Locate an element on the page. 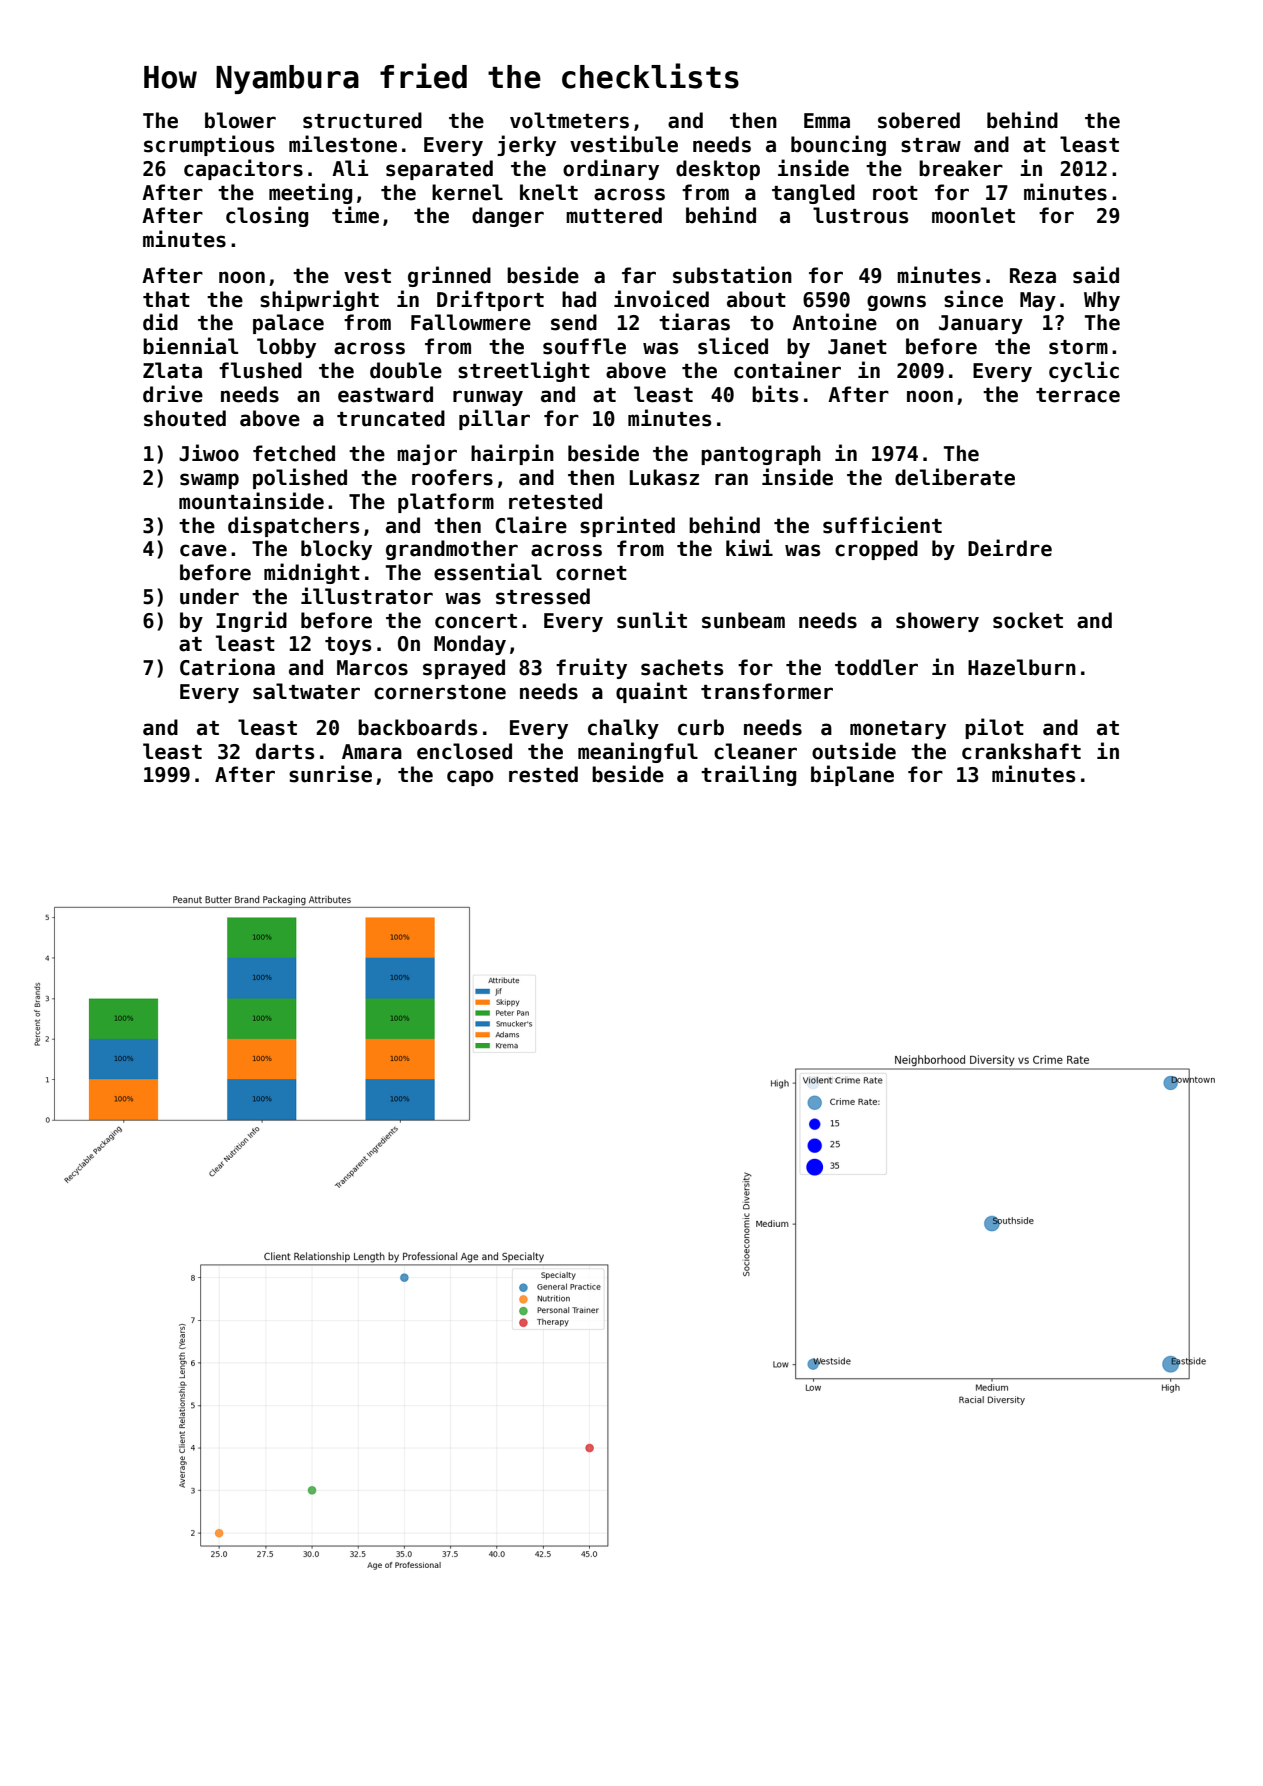  sachets is located at coordinates (682, 667).
